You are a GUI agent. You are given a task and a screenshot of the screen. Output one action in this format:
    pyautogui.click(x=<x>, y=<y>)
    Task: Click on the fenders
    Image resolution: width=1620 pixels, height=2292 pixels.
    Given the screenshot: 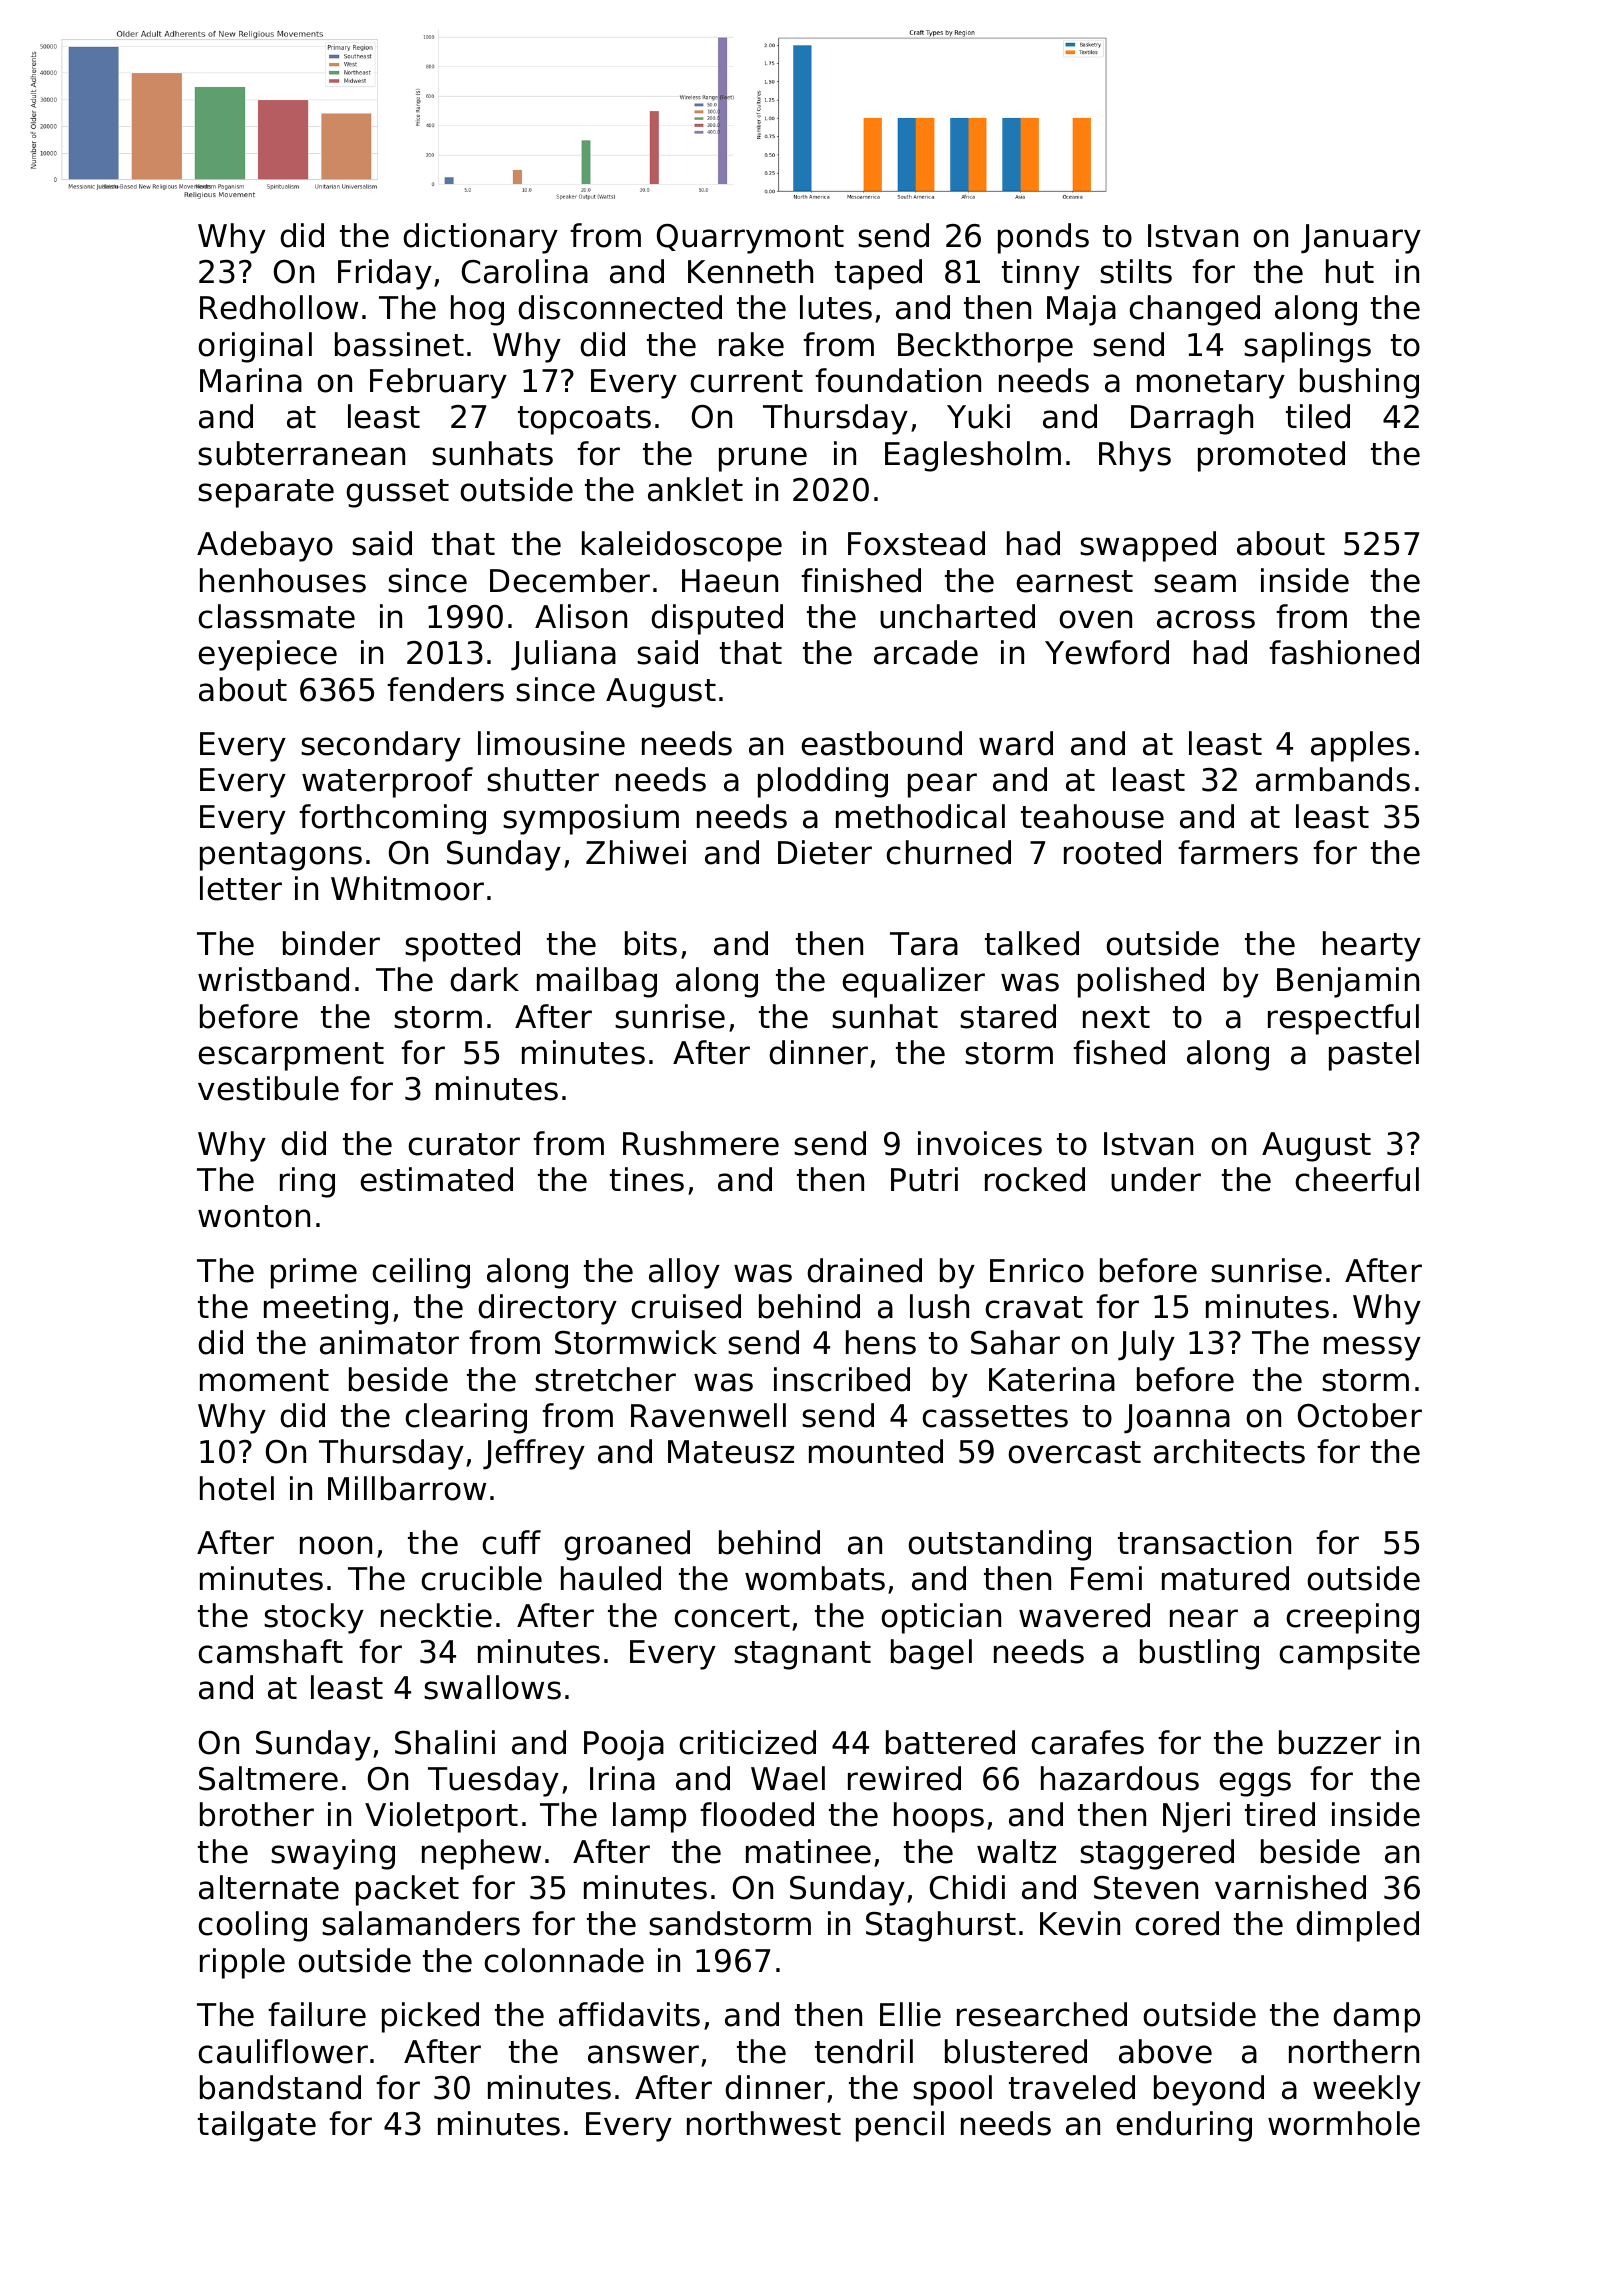 What is the action you would take?
    pyautogui.click(x=445, y=689)
